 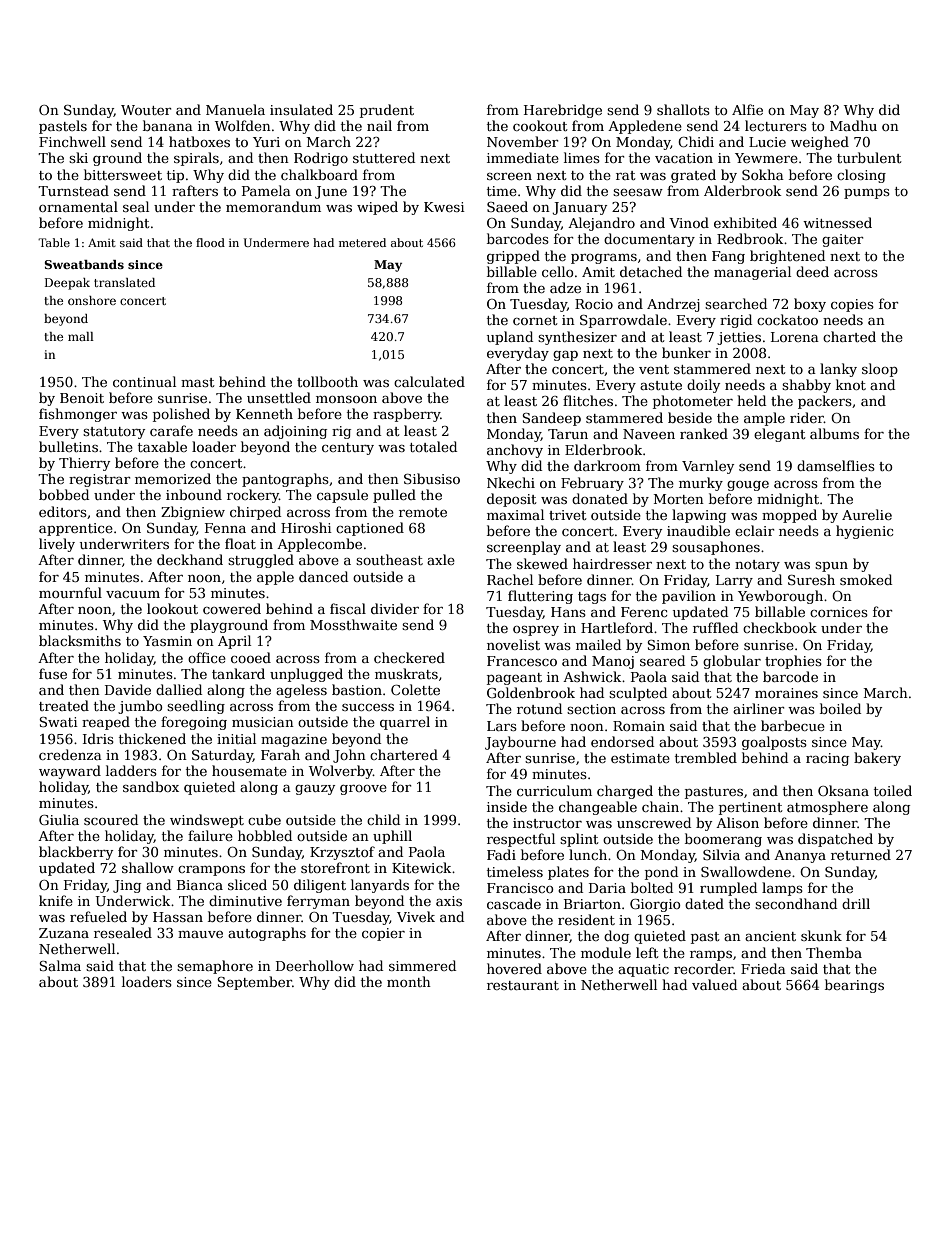 I want to click on September, so click(x=254, y=983).
